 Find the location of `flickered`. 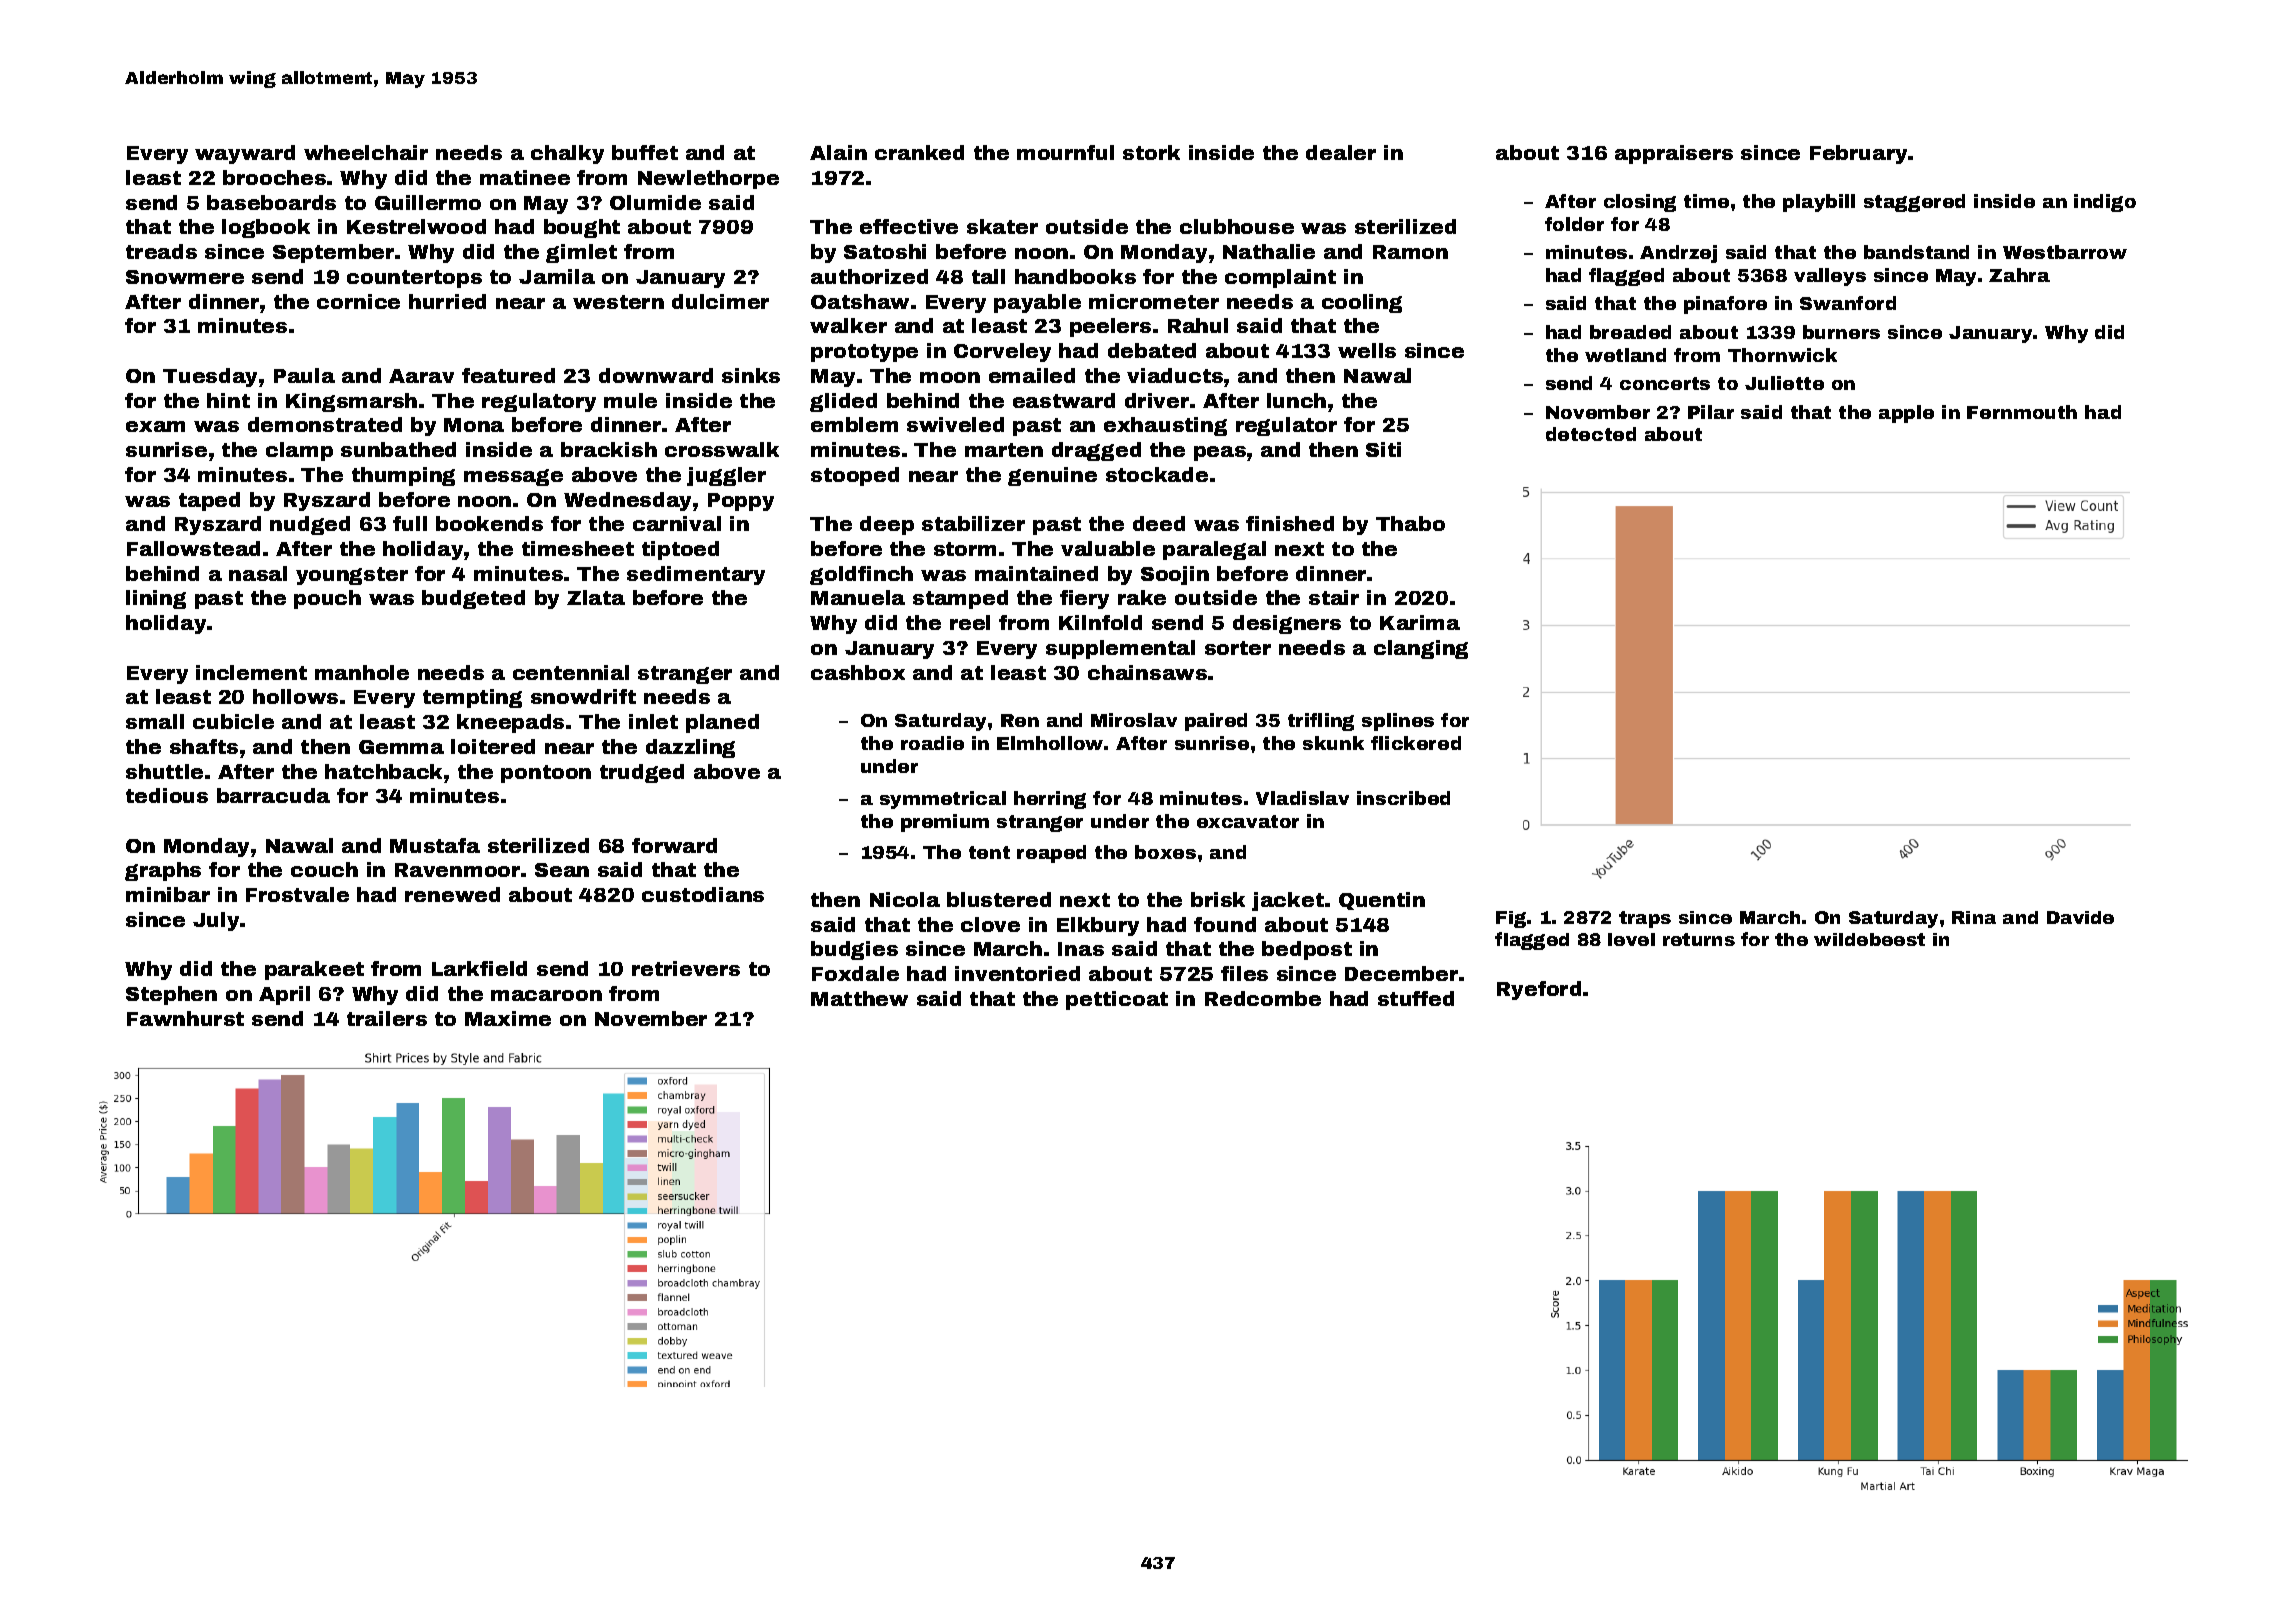

flickered is located at coordinates (1416, 743).
